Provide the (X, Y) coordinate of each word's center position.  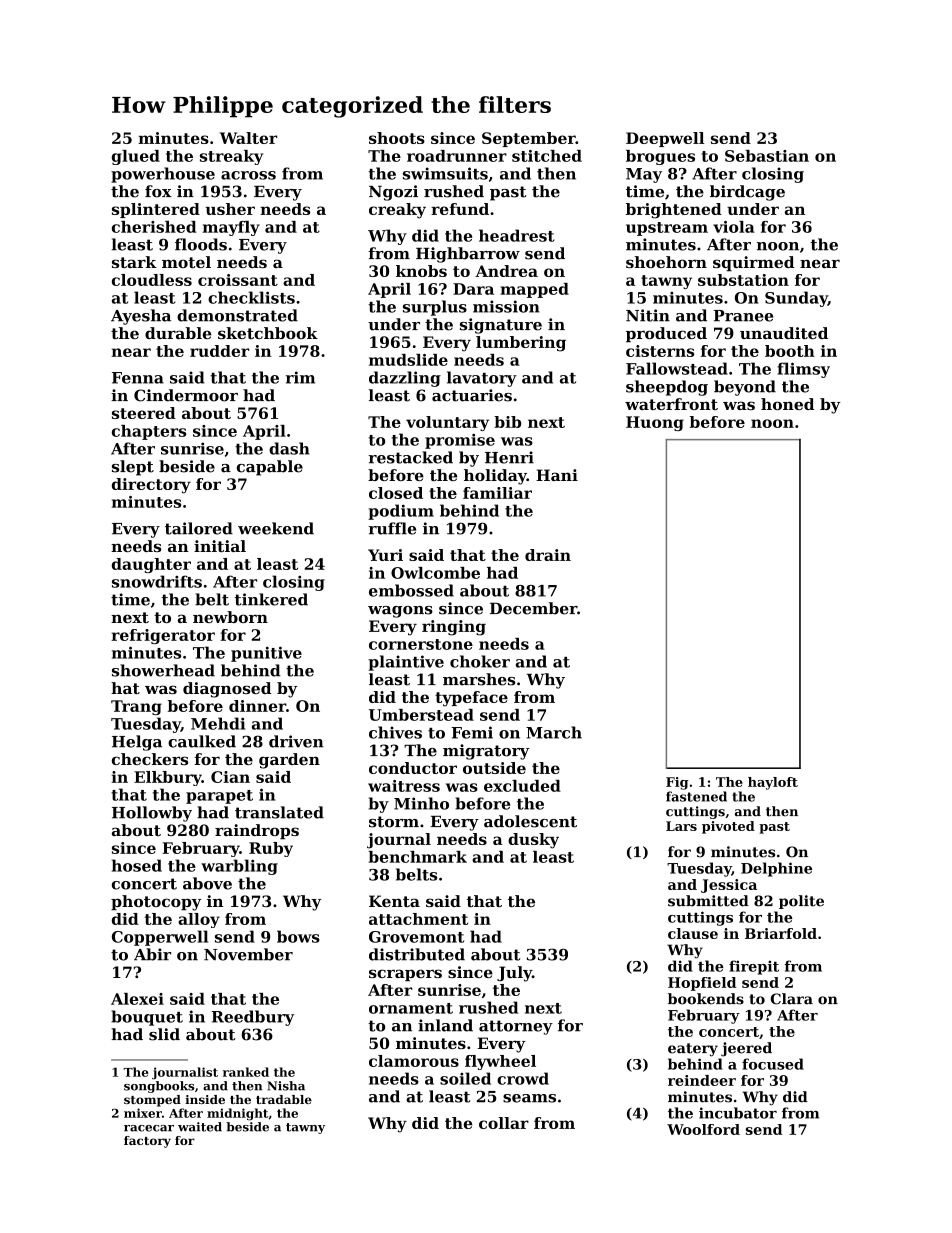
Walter (248, 138)
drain (548, 555)
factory (147, 1142)
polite (801, 902)
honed (787, 404)
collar (504, 1123)
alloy (199, 920)
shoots (397, 138)
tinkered (271, 599)
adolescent (530, 821)
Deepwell (665, 139)
